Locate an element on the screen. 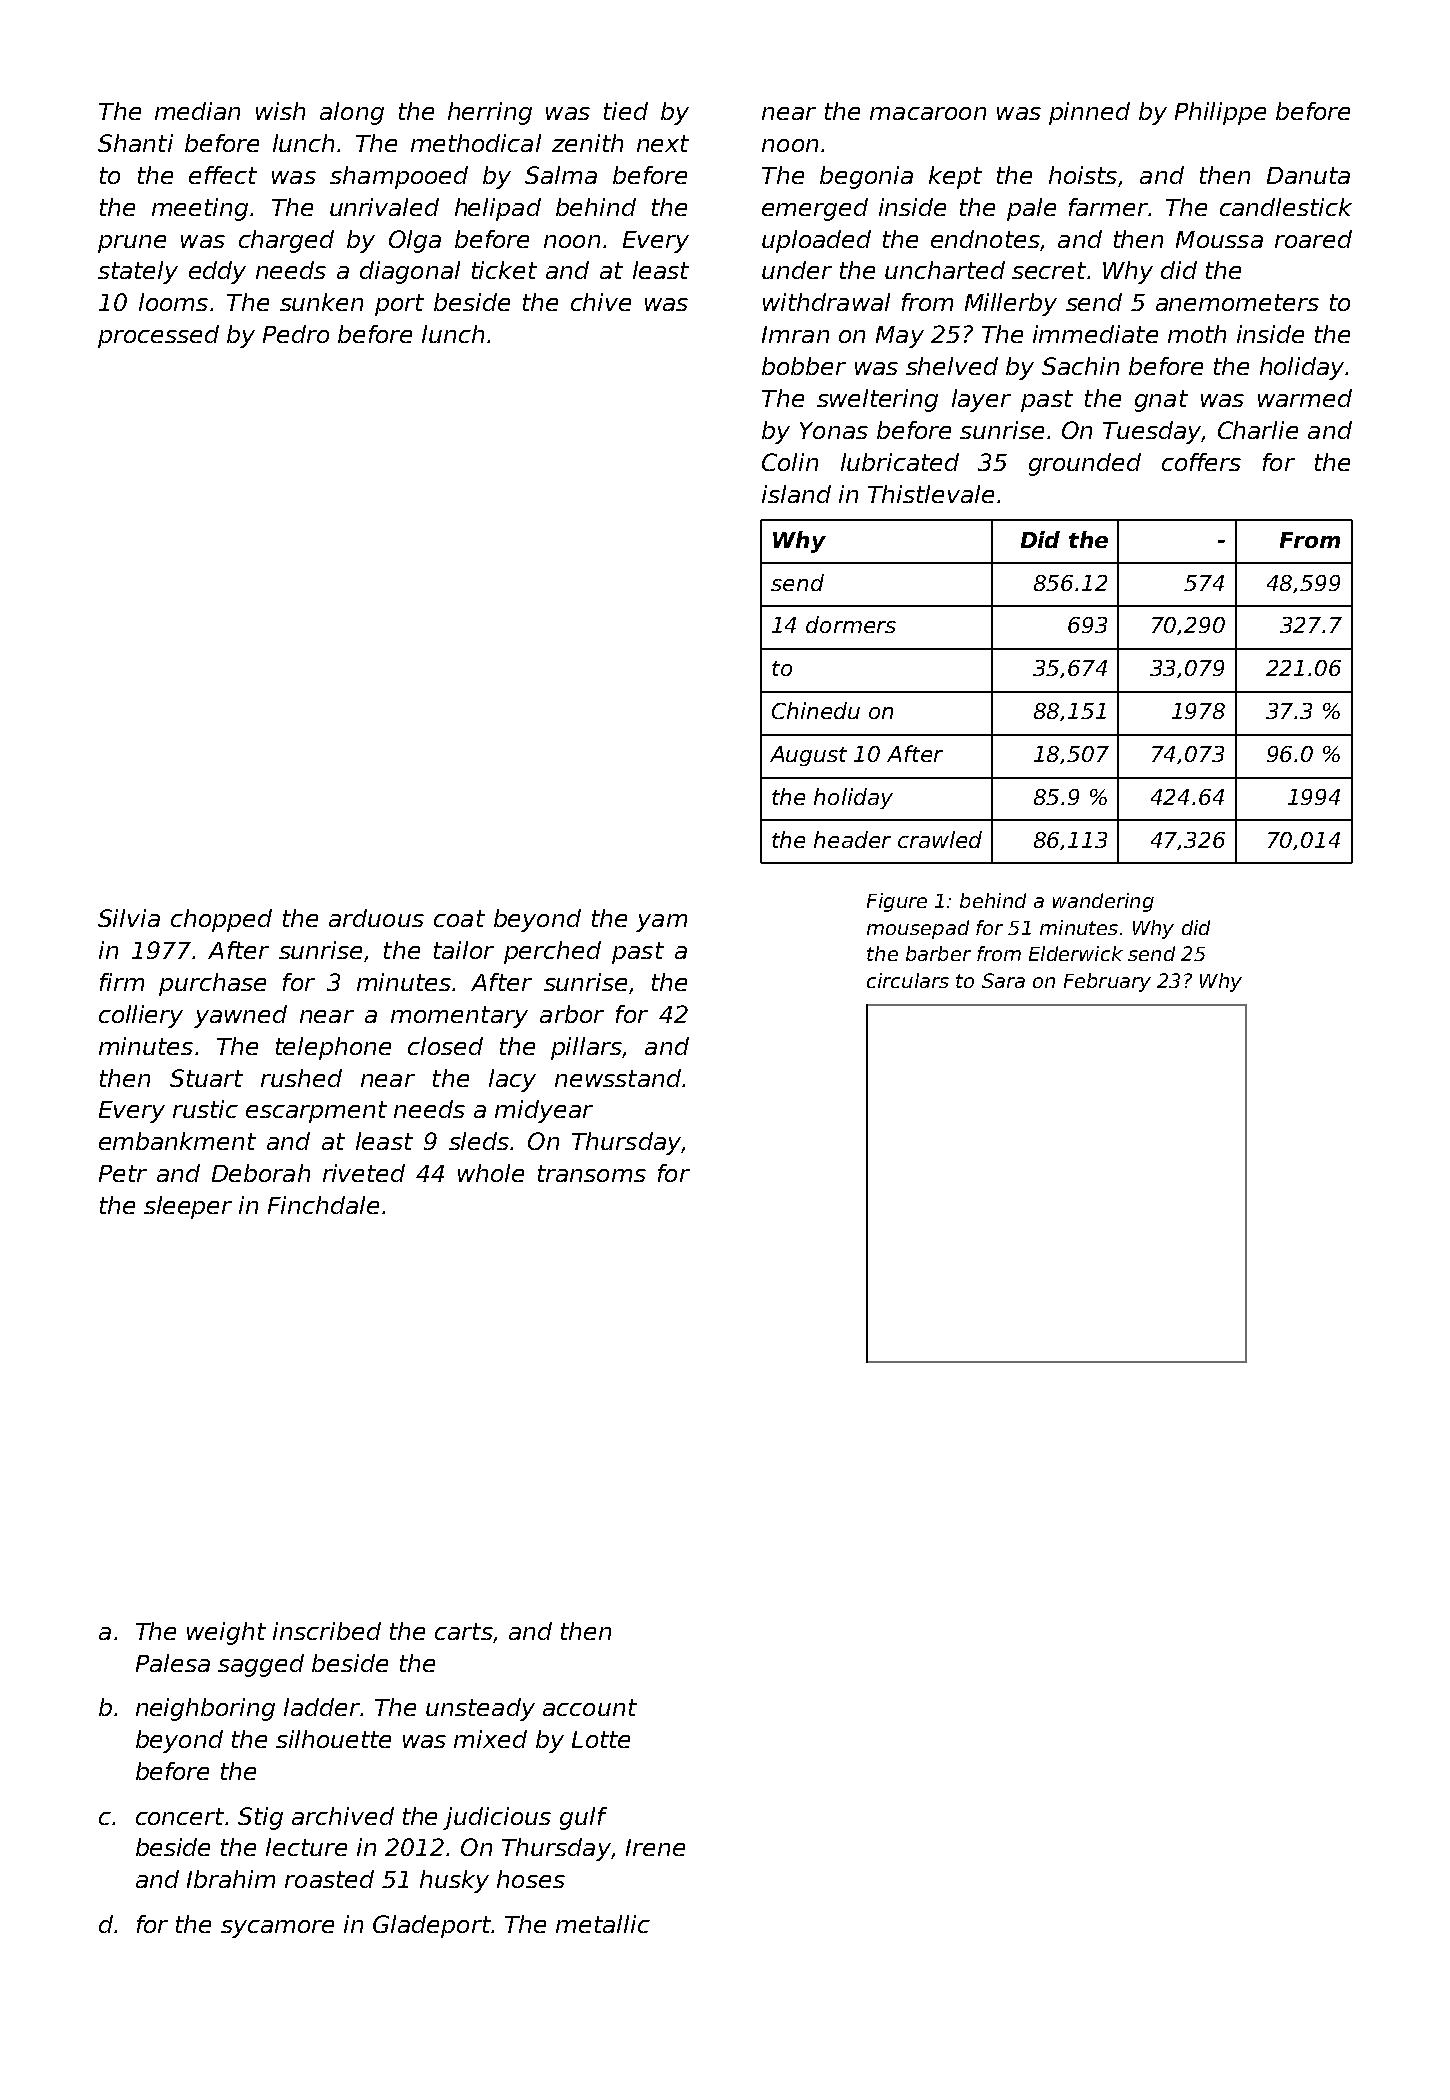  February is located at coordinates (1107, 982).
